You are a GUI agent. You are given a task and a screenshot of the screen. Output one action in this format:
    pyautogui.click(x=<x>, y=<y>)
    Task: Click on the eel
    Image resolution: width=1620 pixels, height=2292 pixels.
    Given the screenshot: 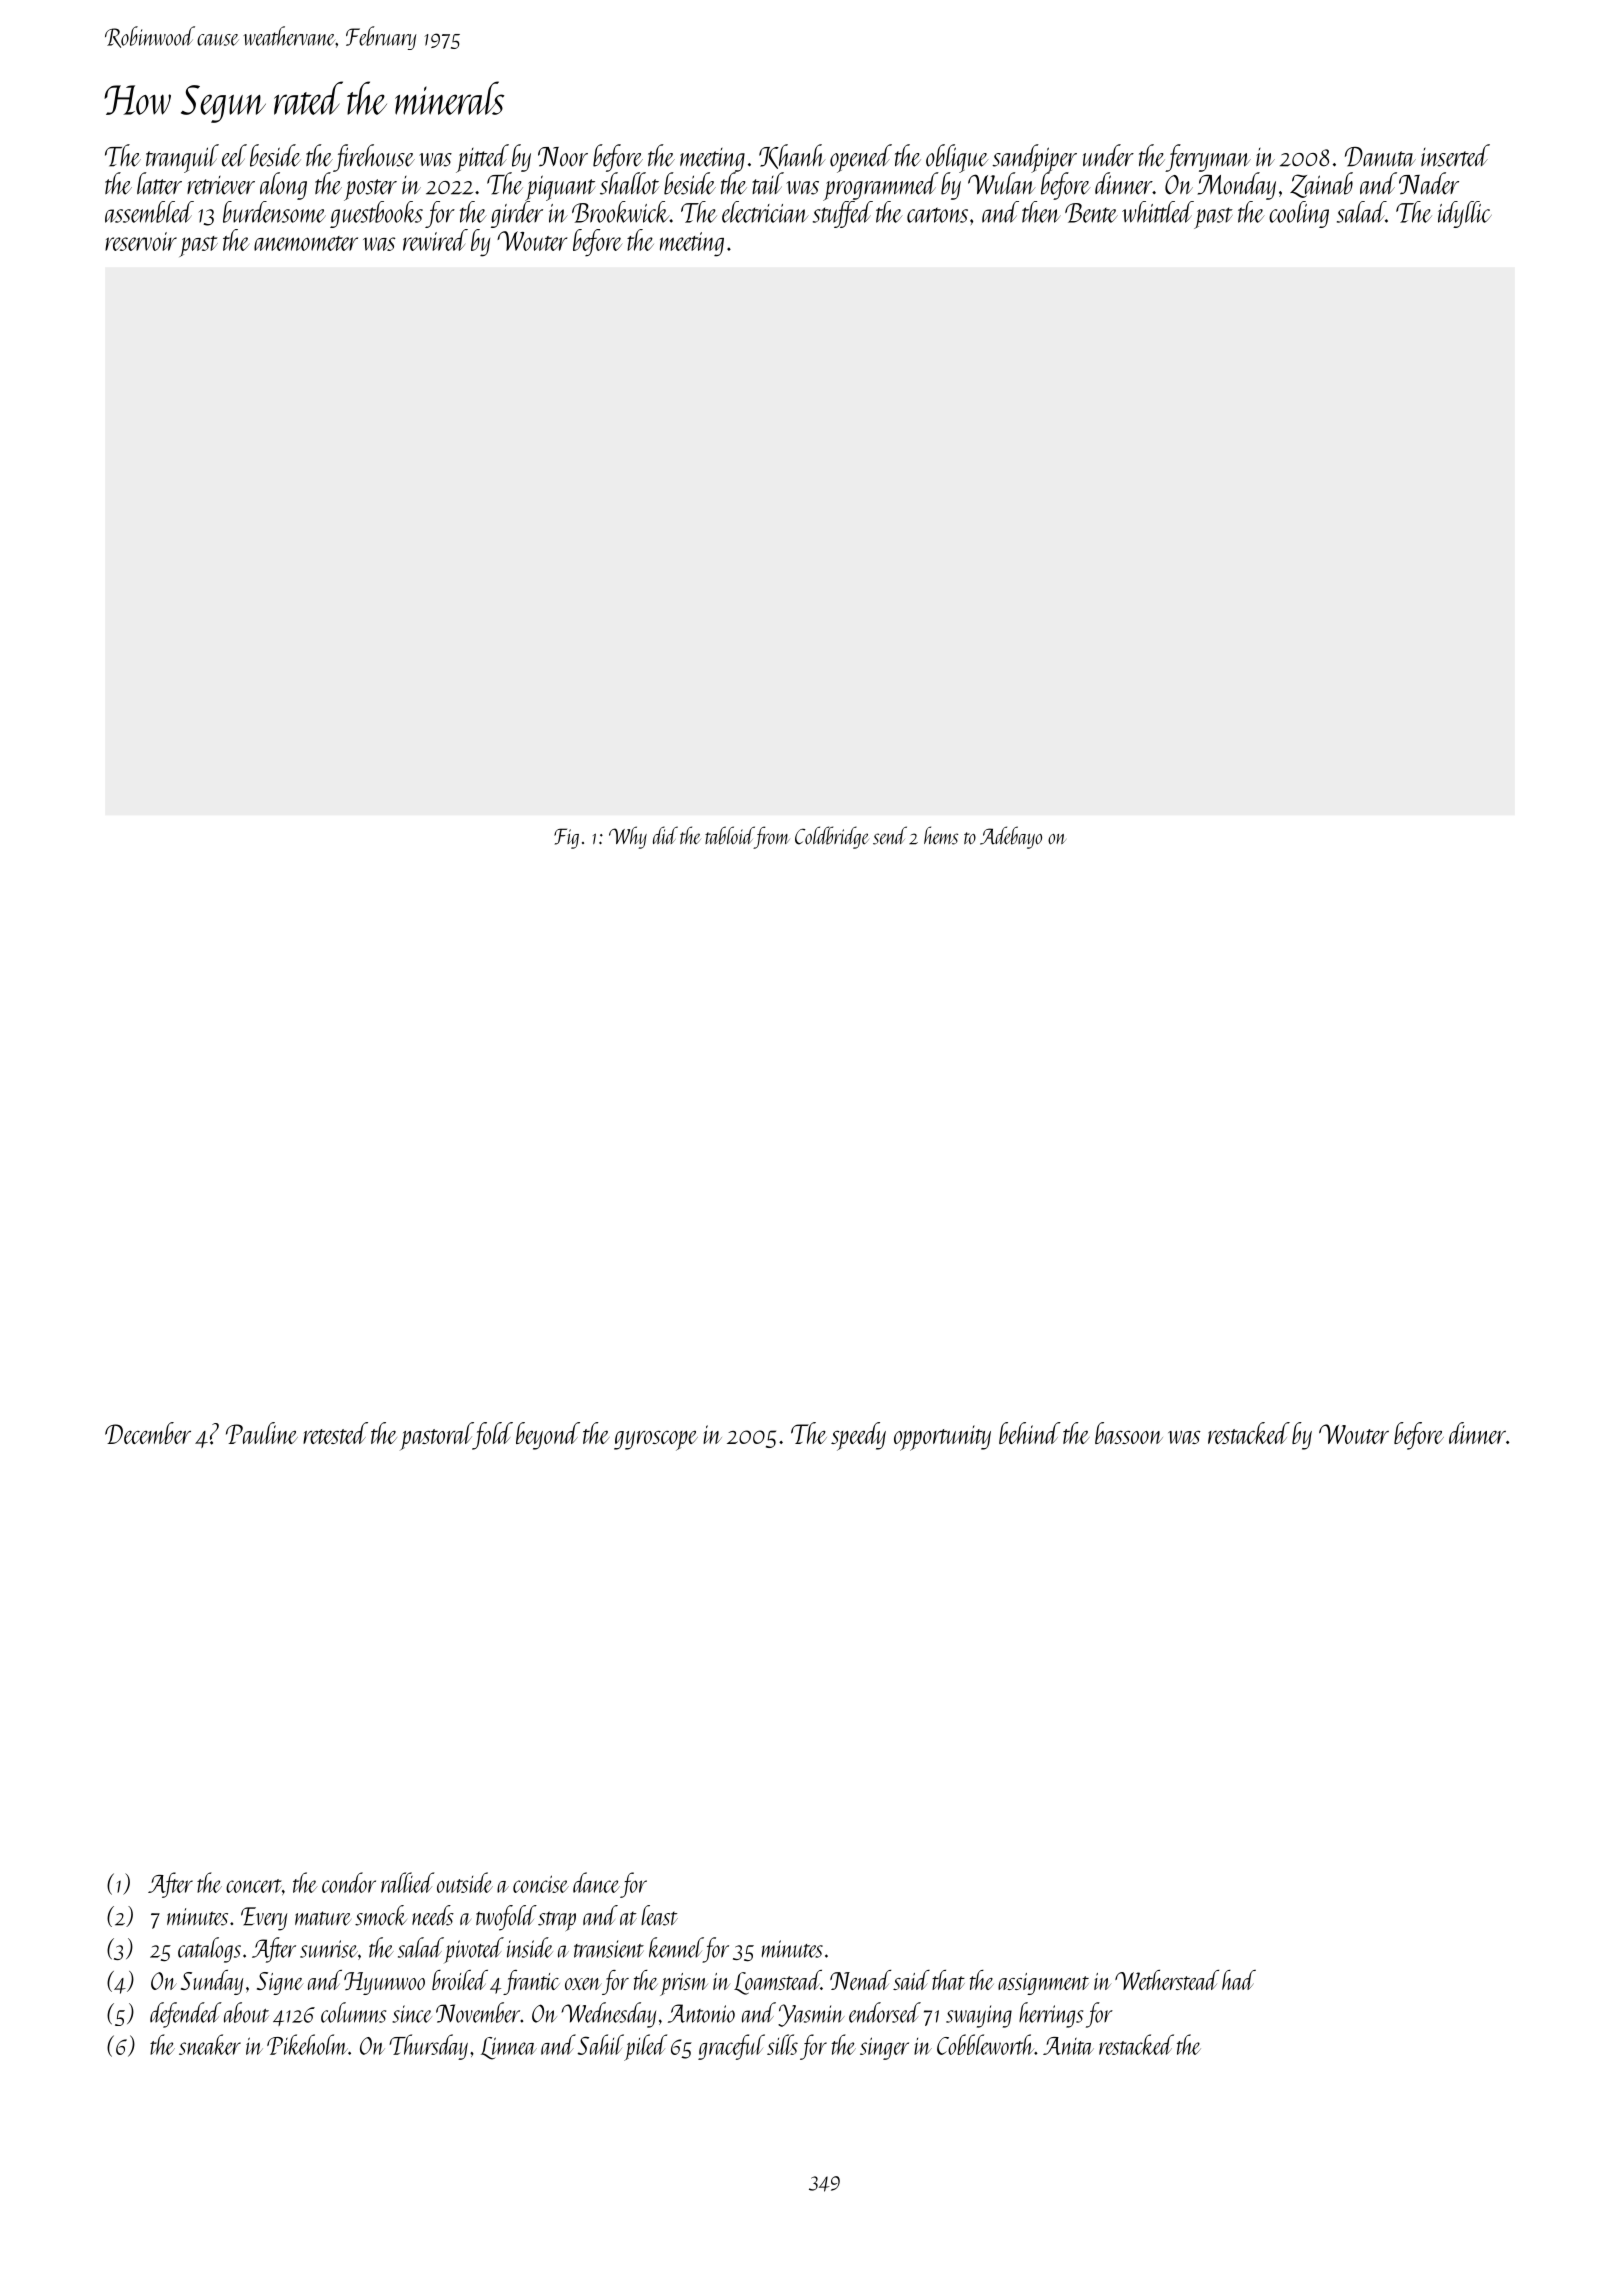 What is the action you would take?
    pyautogui.click(x=234, y=155)
